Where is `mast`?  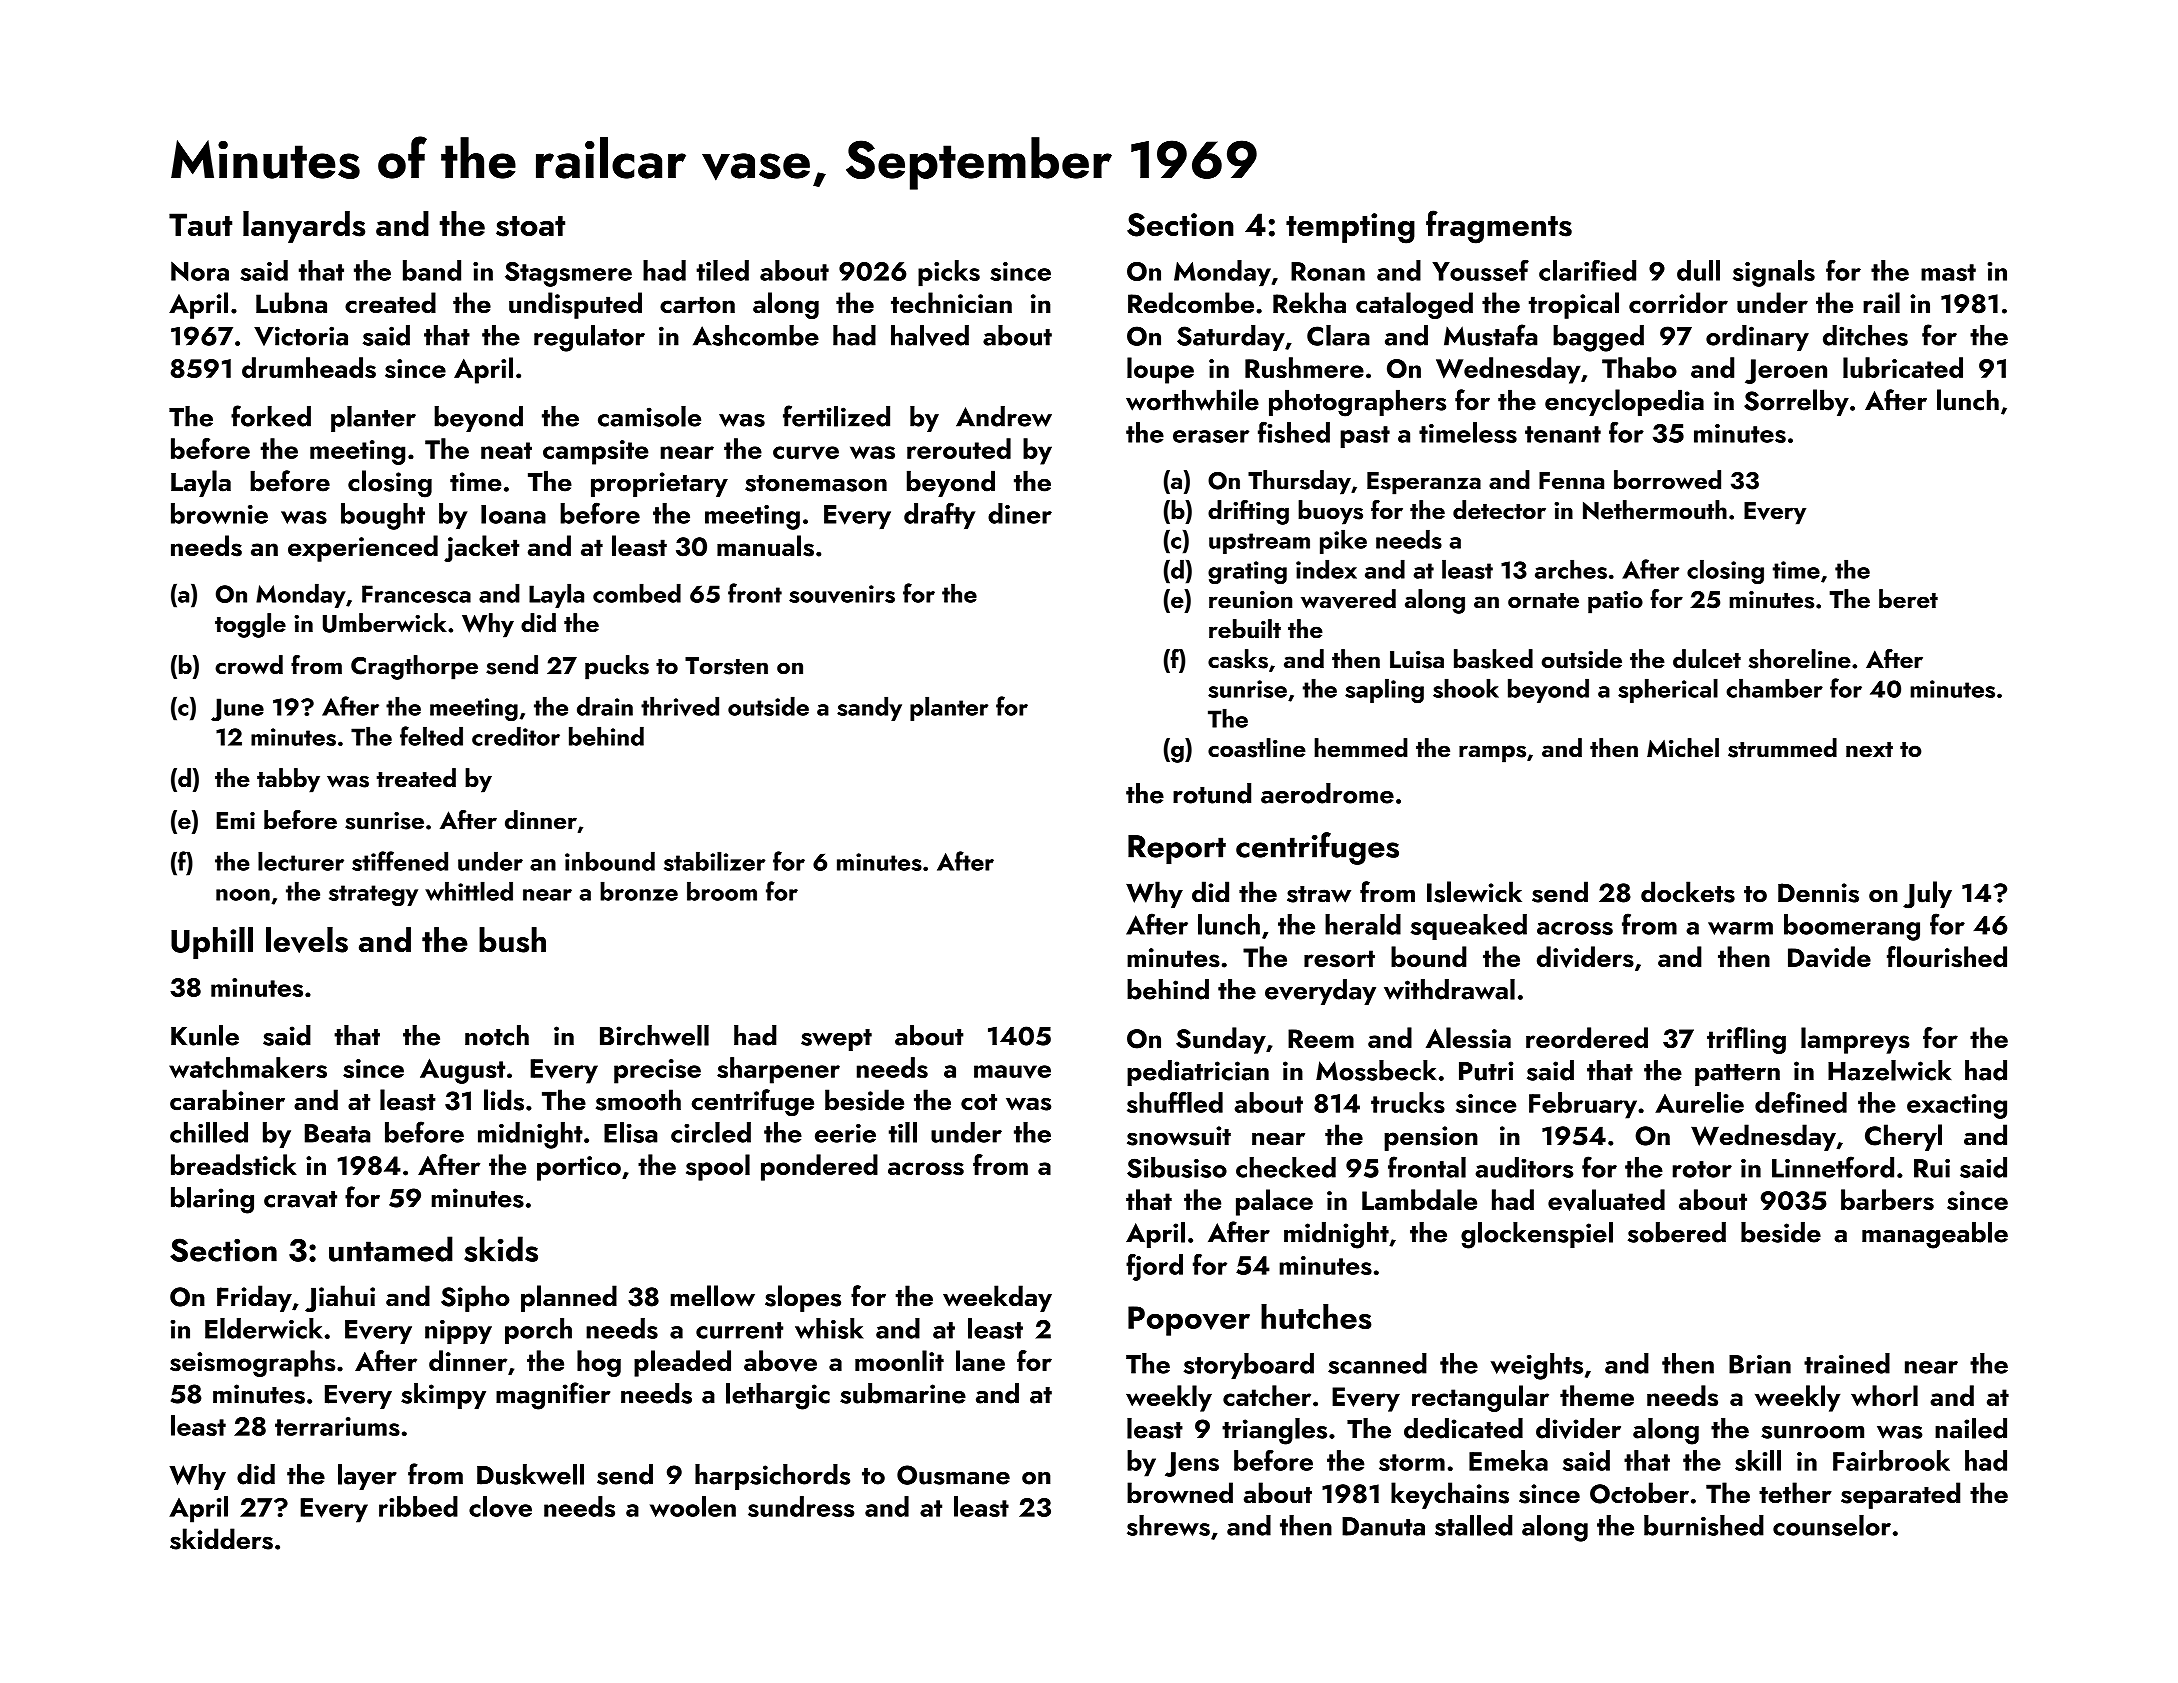
mast is located at coordinates (1948, 272).
